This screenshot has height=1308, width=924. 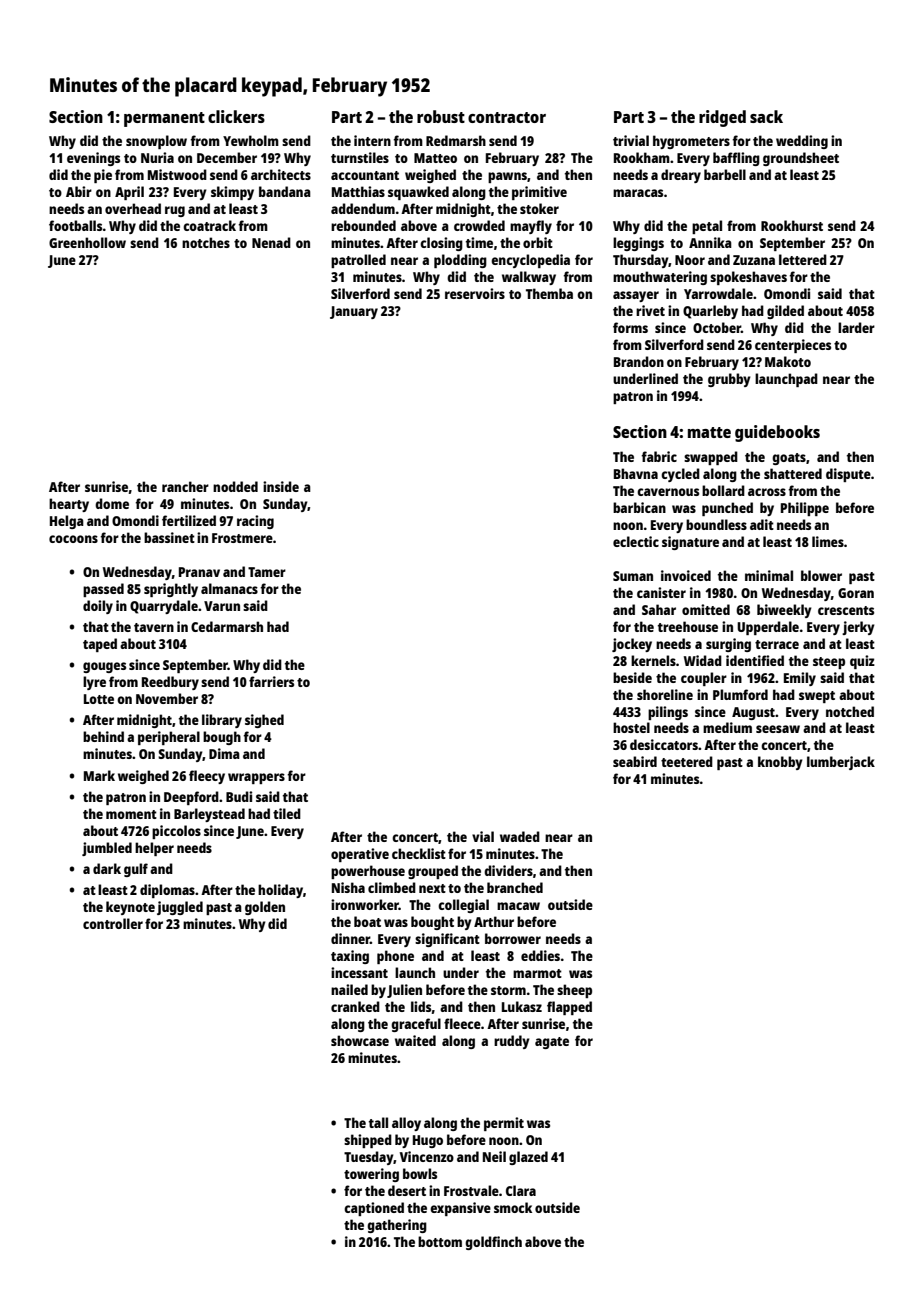 What do you see at coordinates (687, 761) in the screenshot?
I see `teetered` at bounding box center [687, 761].
